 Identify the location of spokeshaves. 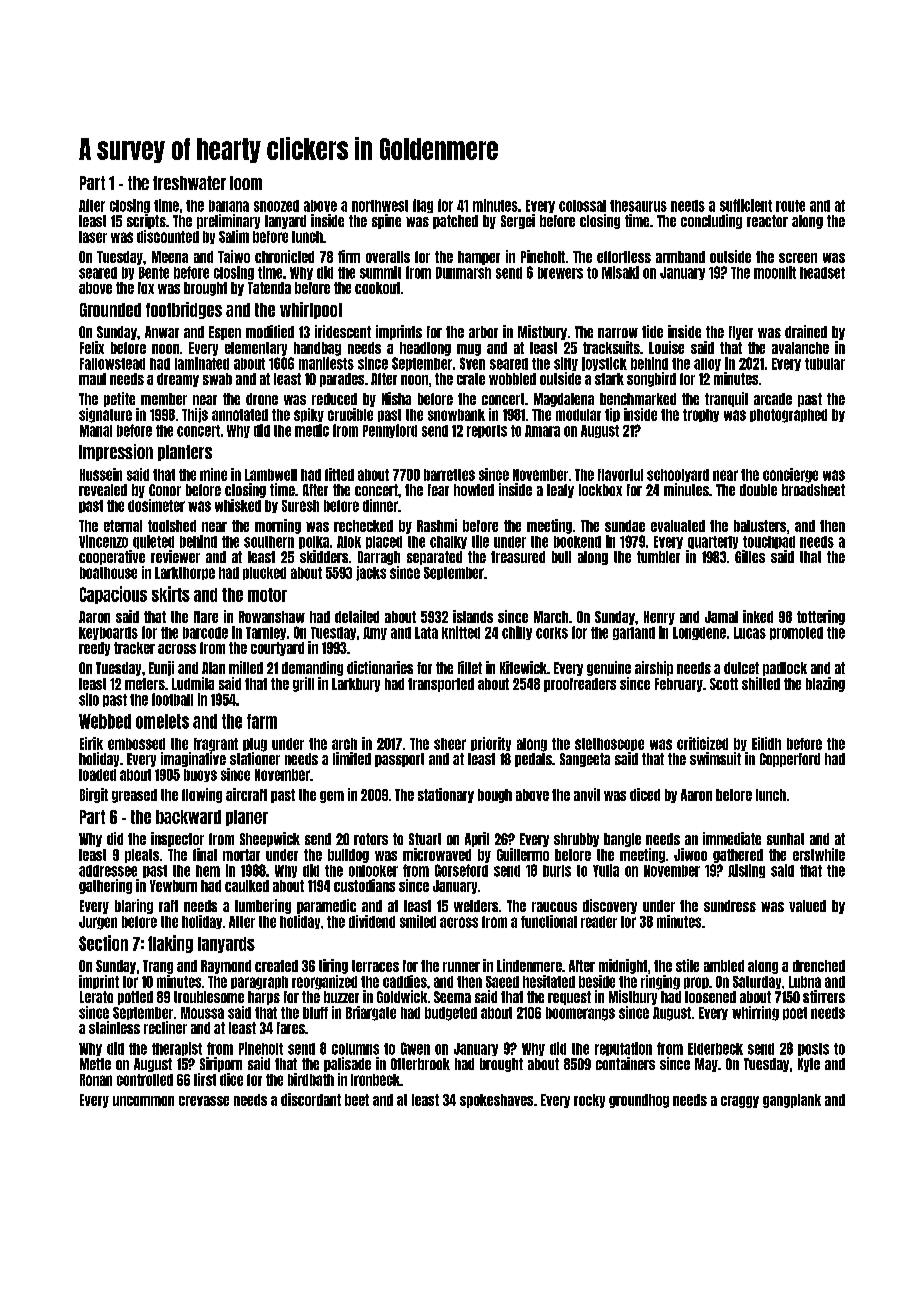
(496, 1101).
